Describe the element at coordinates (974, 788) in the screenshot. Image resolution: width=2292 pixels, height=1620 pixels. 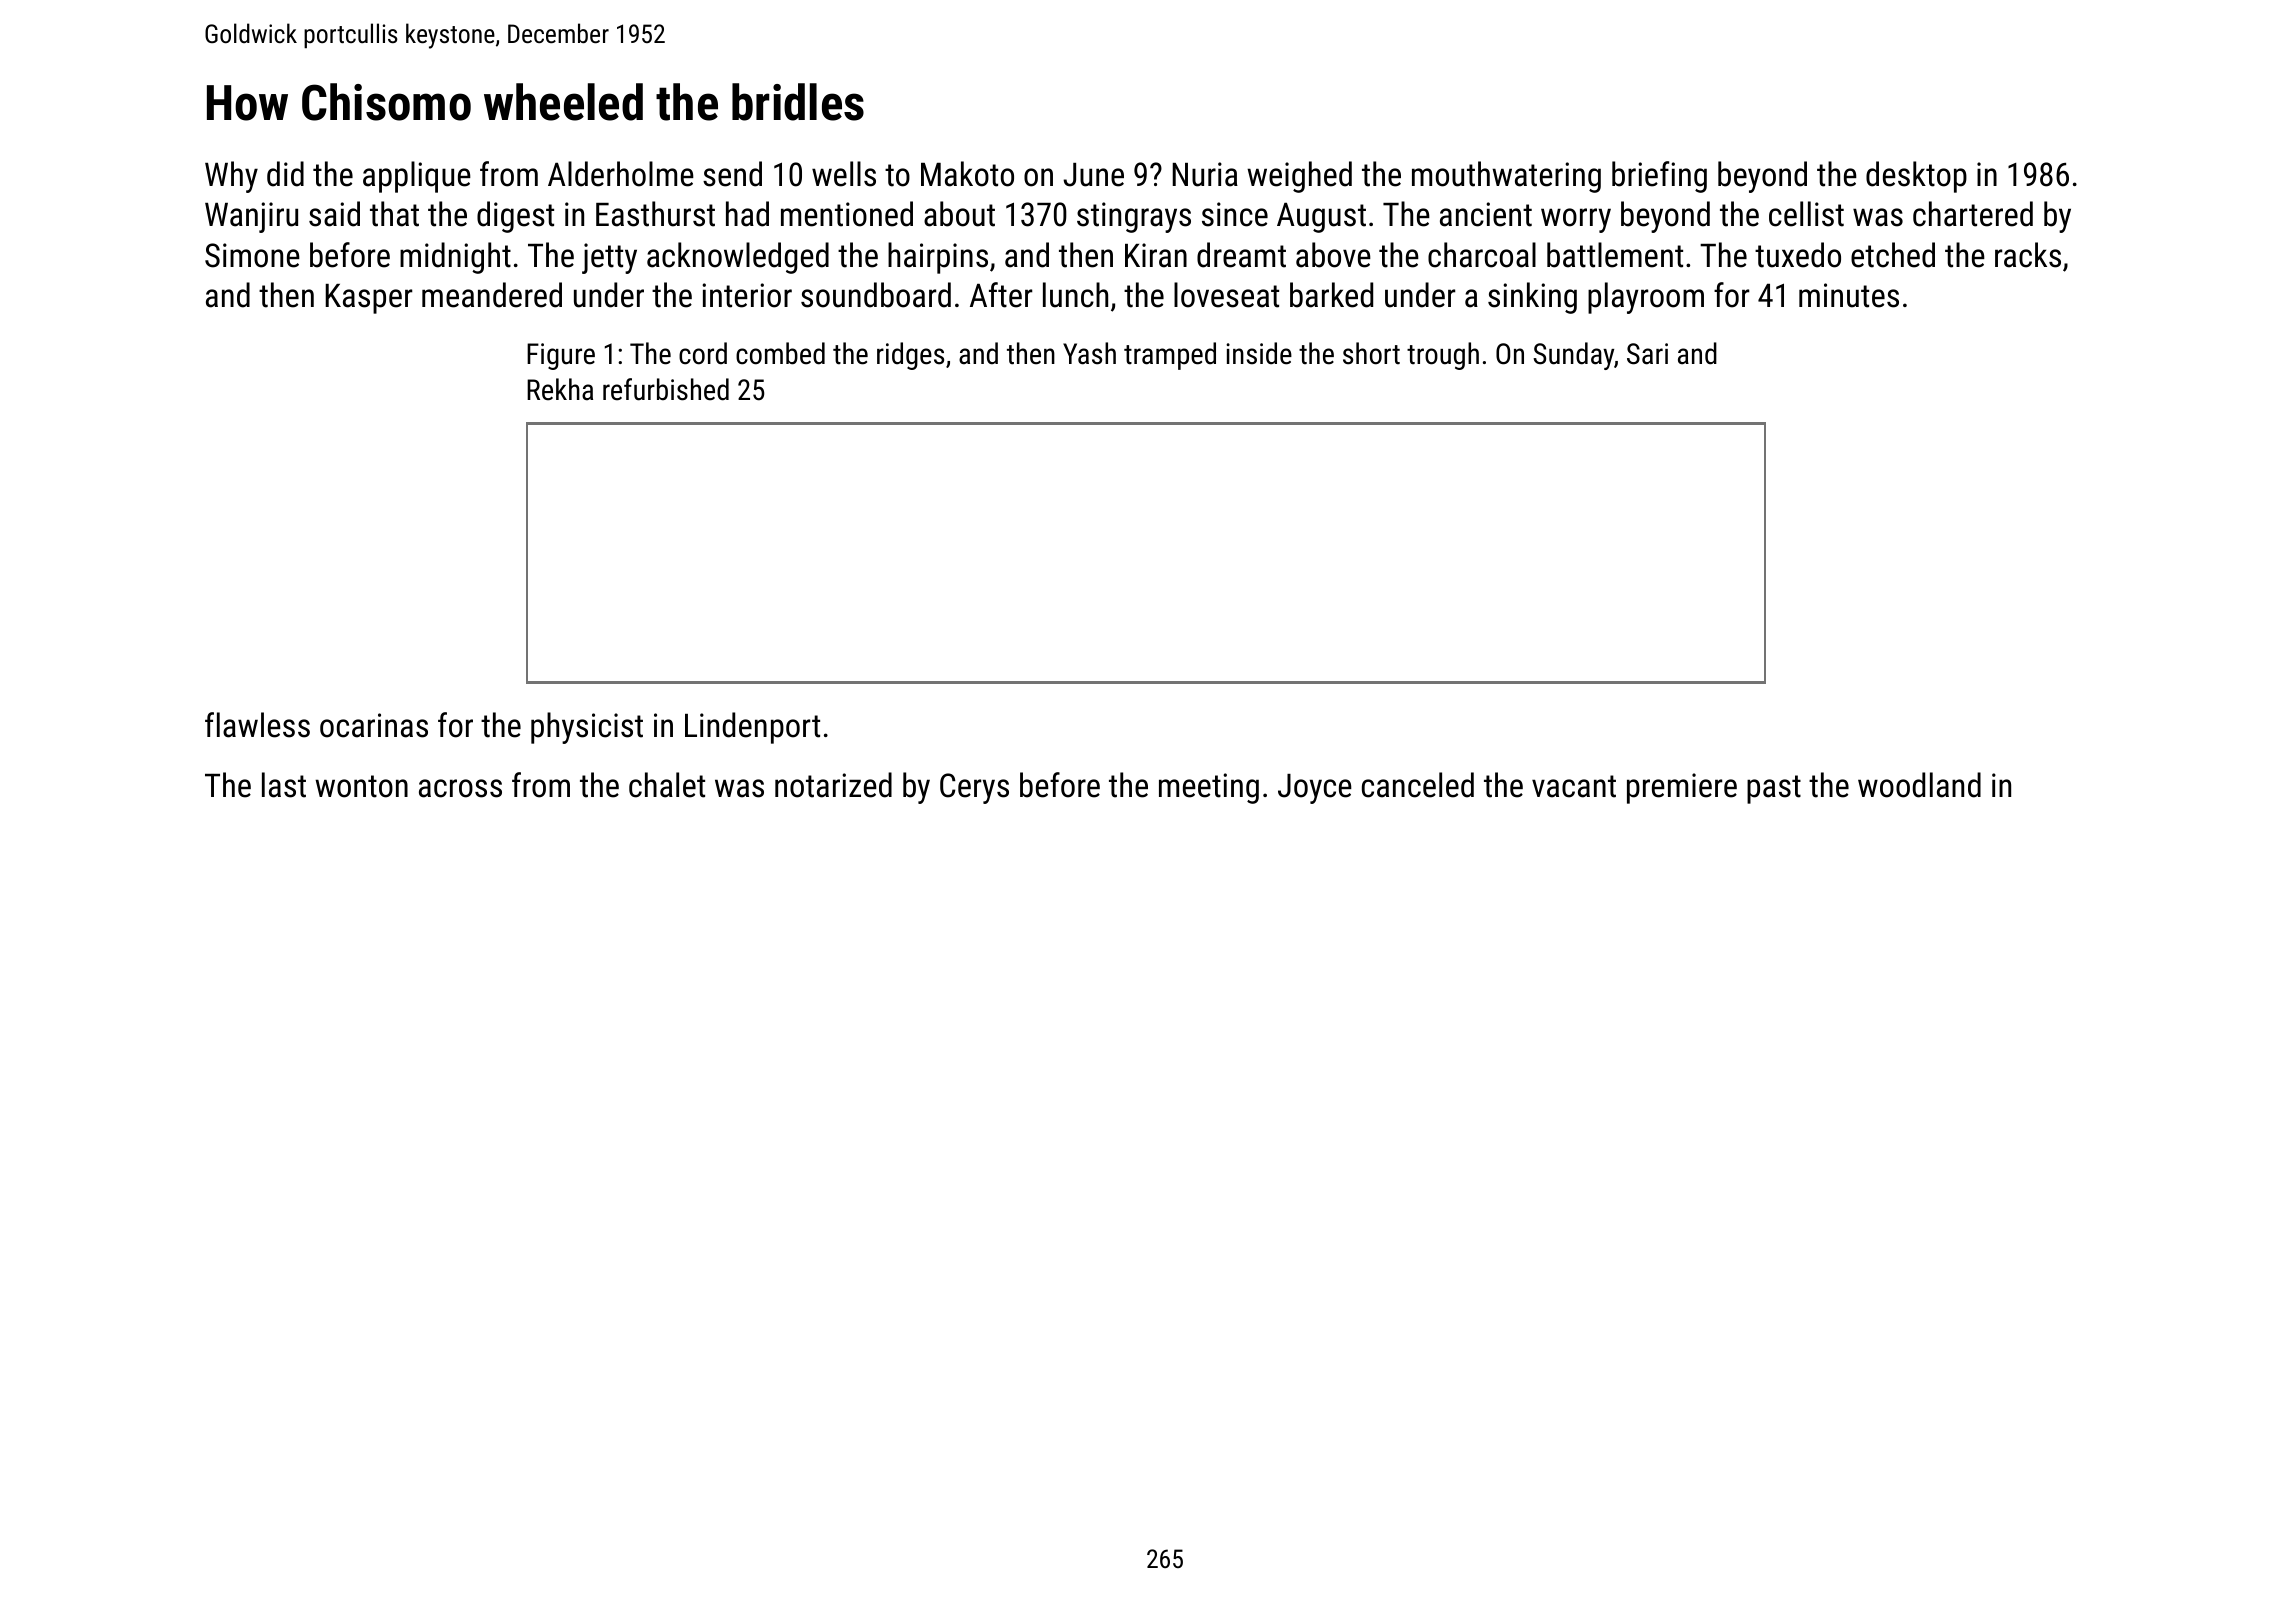
I see `Cerys` at that location.
